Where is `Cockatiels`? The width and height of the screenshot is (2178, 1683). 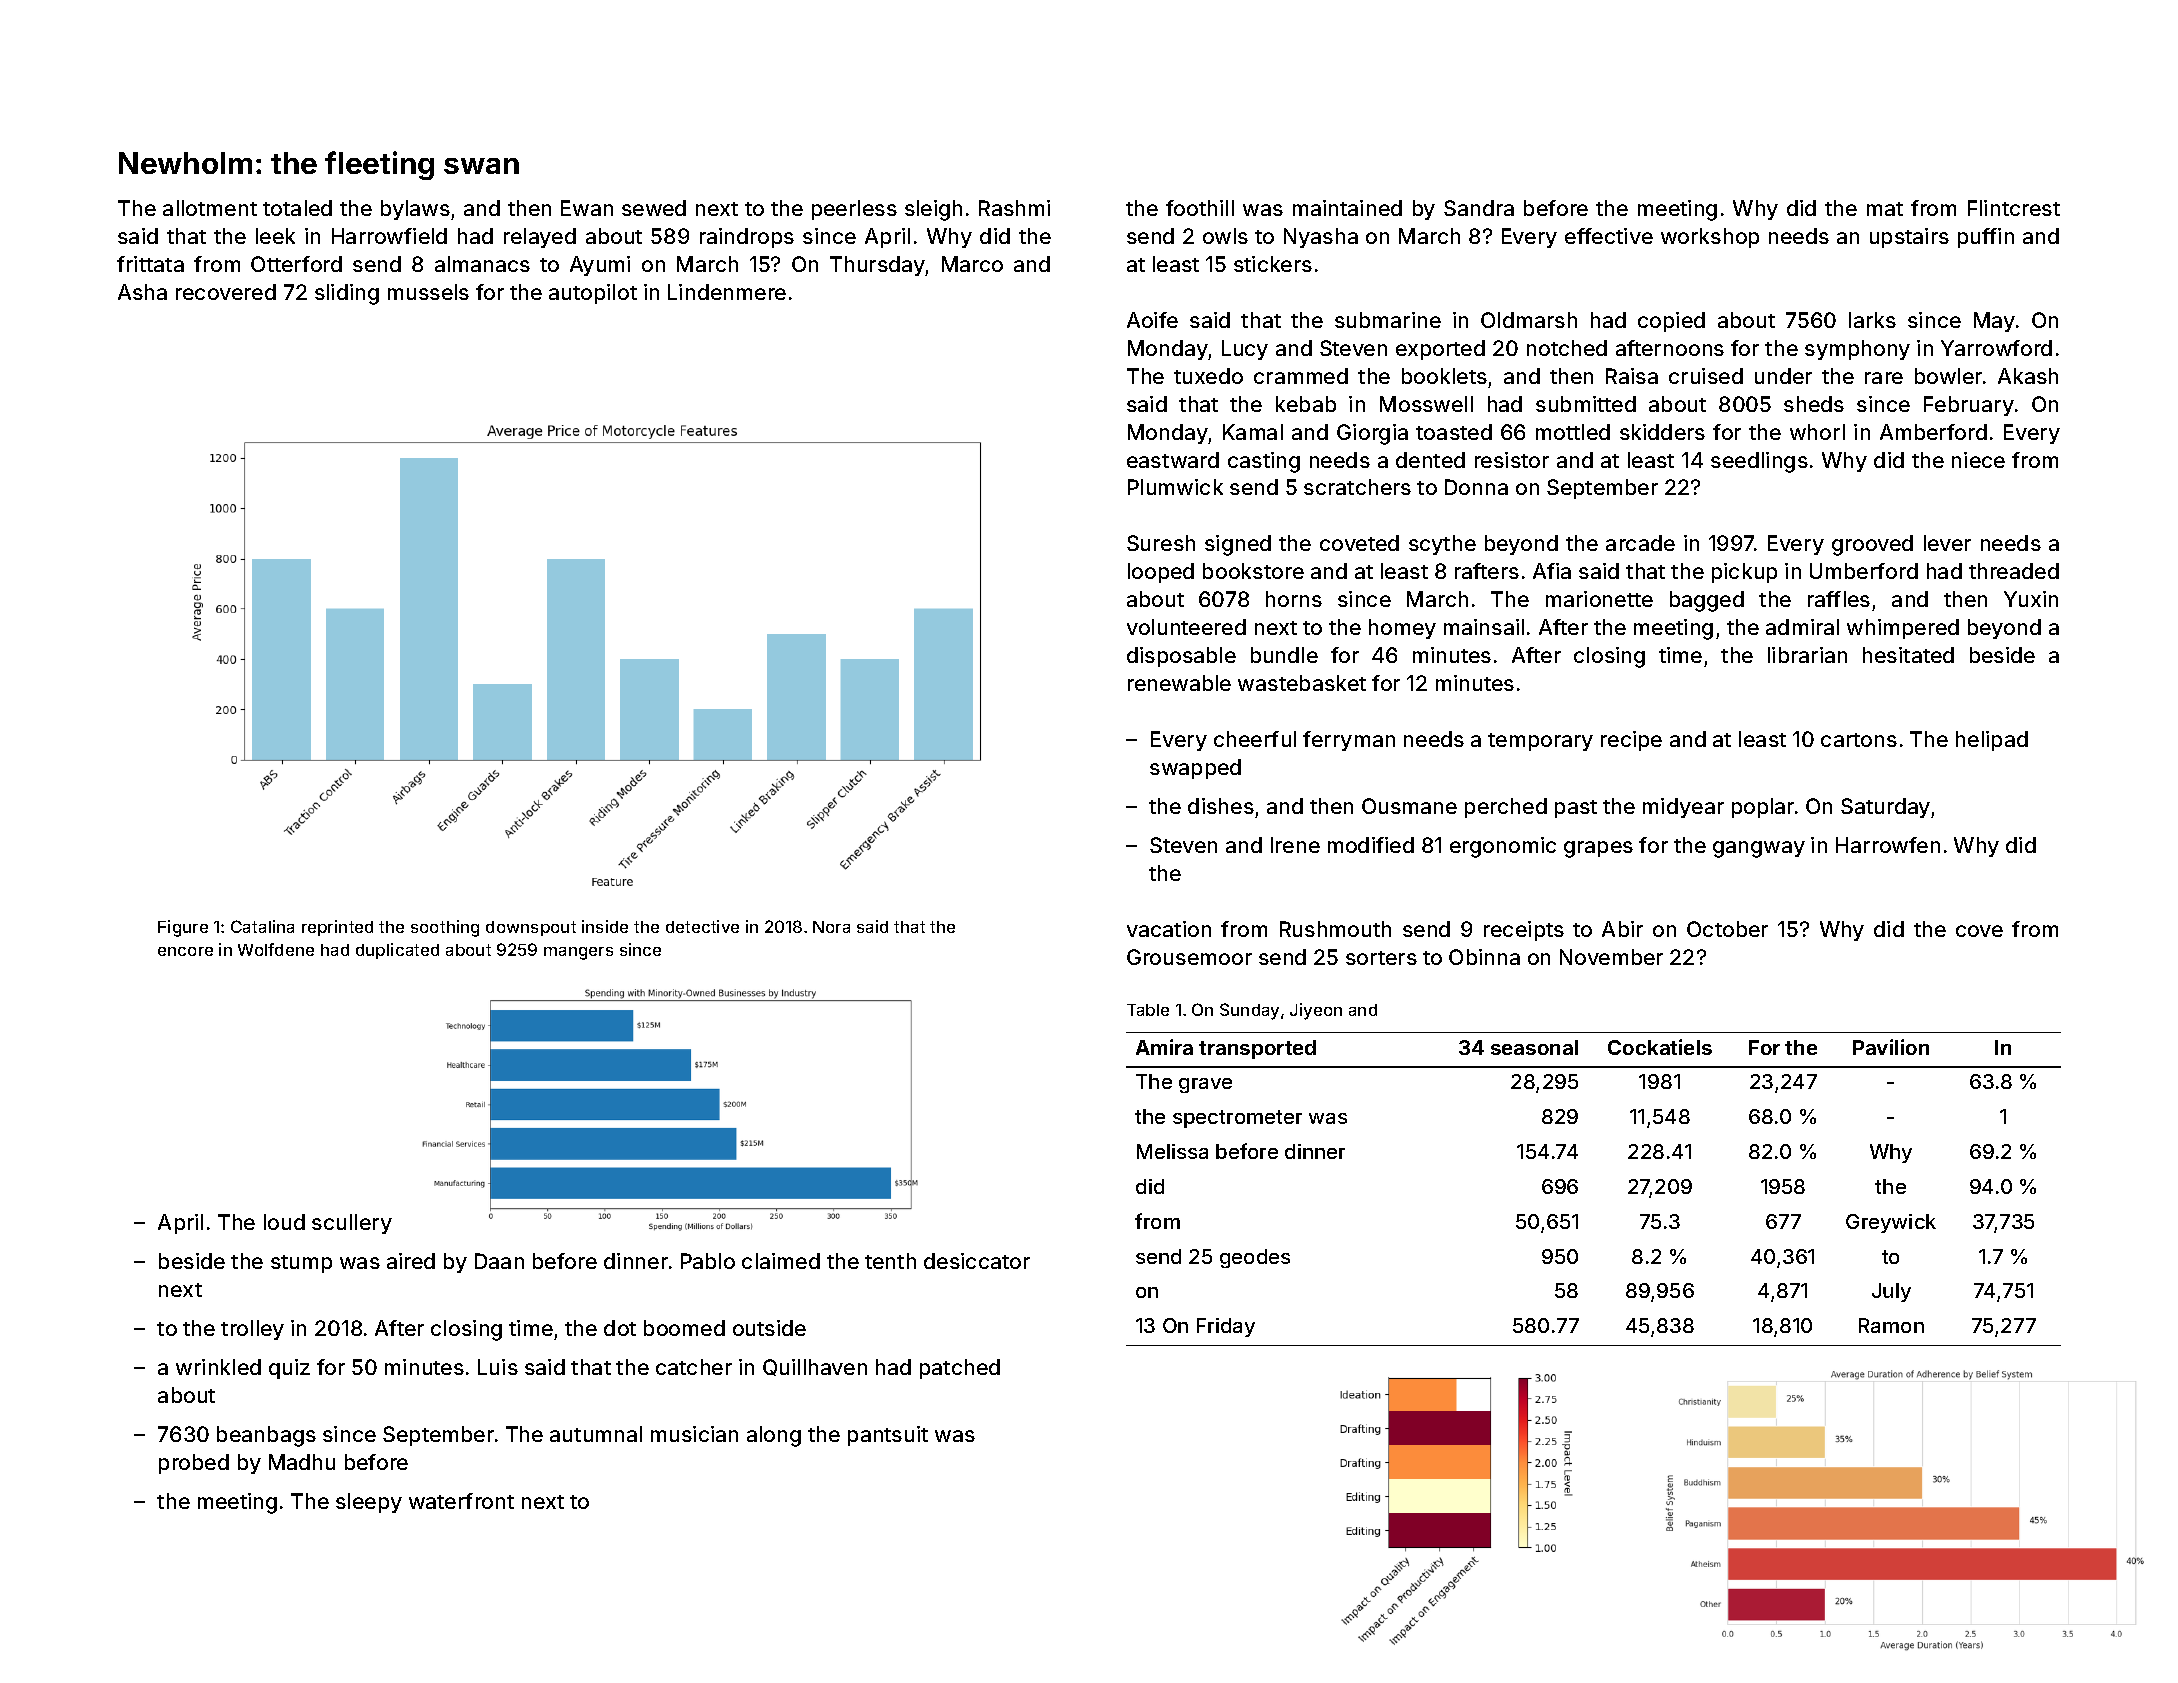 Cockatiels is located at coordinates (1660, 1047).
